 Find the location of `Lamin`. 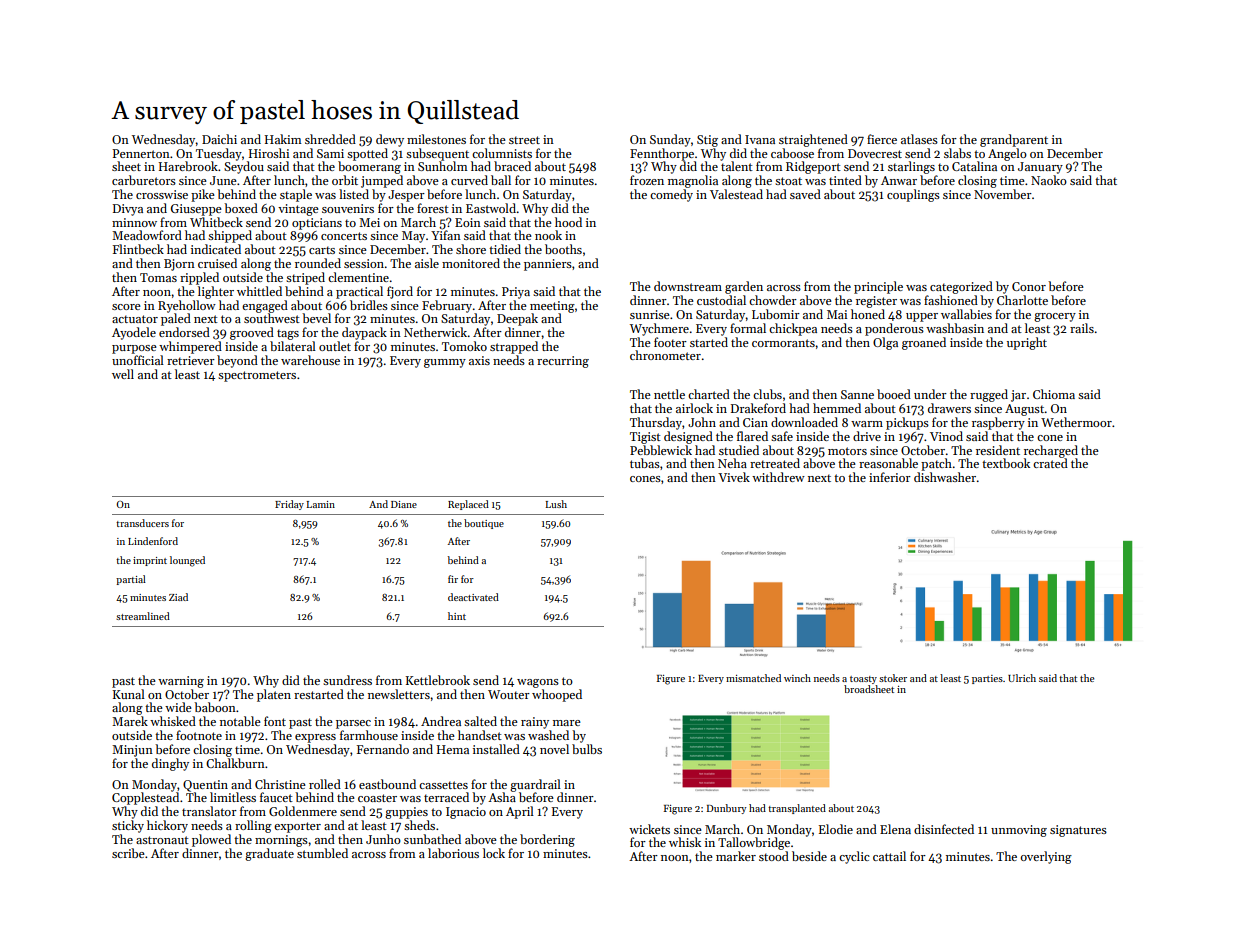

Lamin is located at coordinates (321, 504).
